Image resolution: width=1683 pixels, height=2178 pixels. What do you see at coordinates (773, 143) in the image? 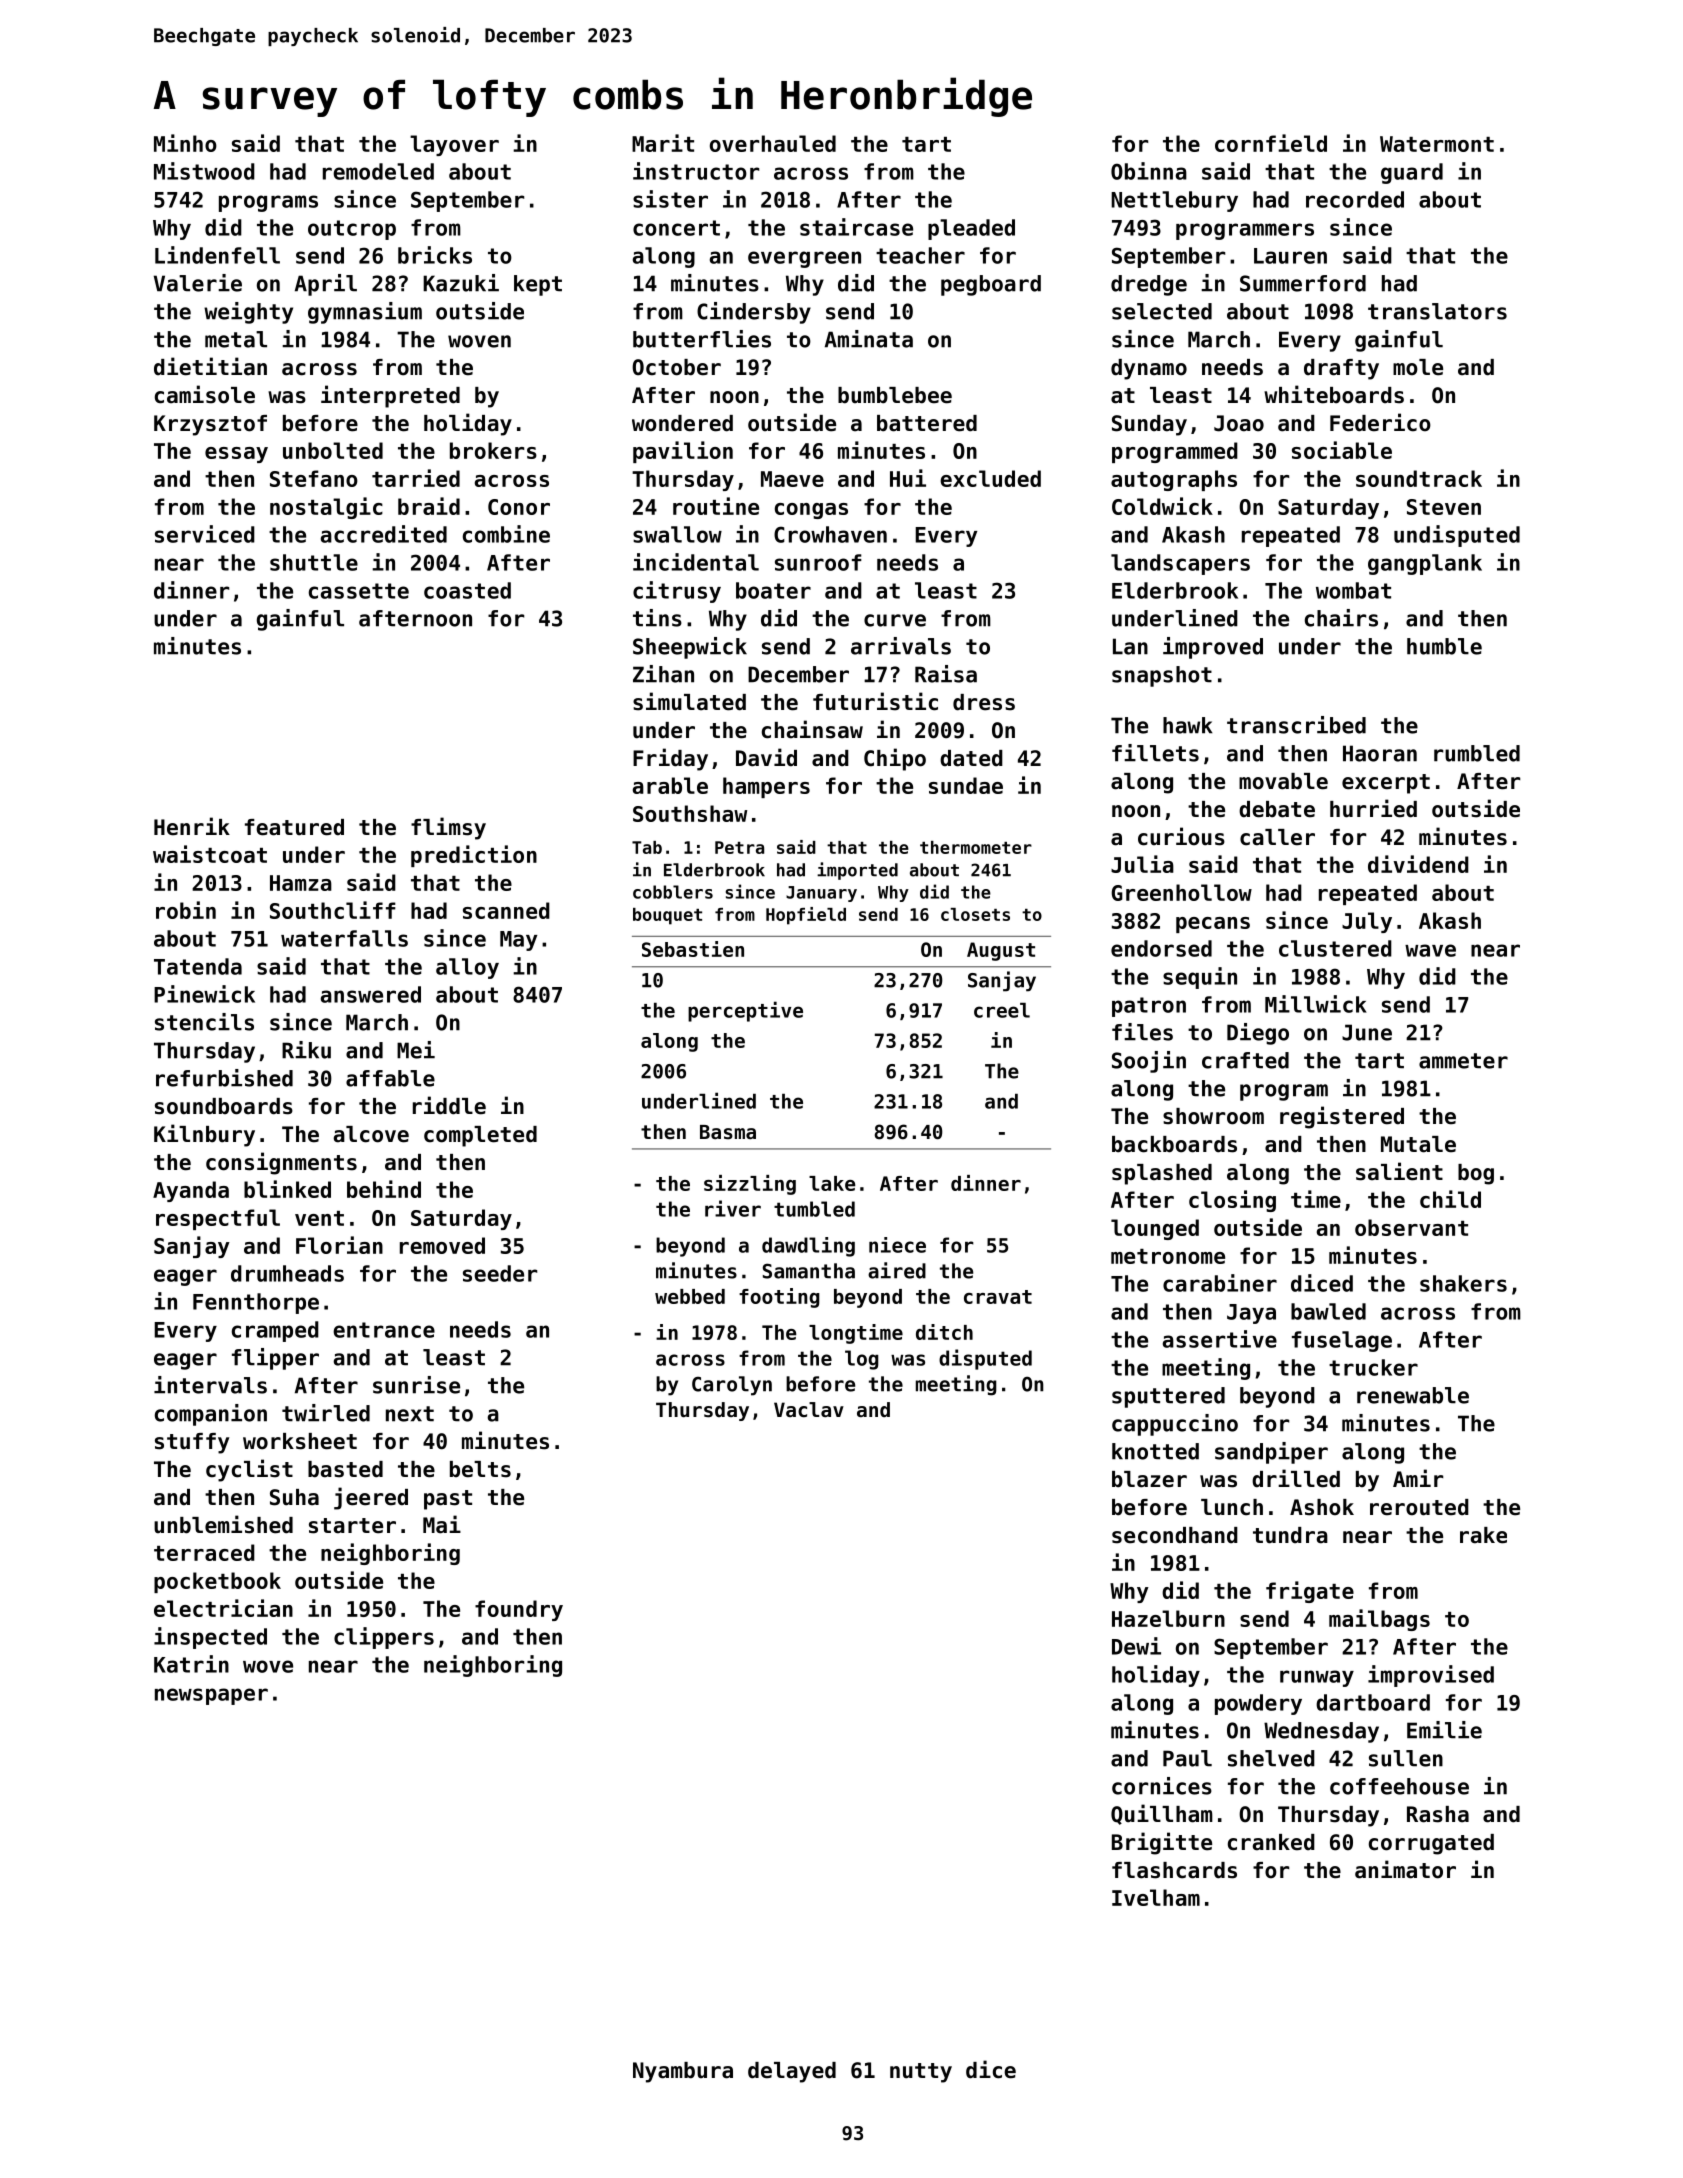
I see `overhauled` at bounding box center [773, 143].
